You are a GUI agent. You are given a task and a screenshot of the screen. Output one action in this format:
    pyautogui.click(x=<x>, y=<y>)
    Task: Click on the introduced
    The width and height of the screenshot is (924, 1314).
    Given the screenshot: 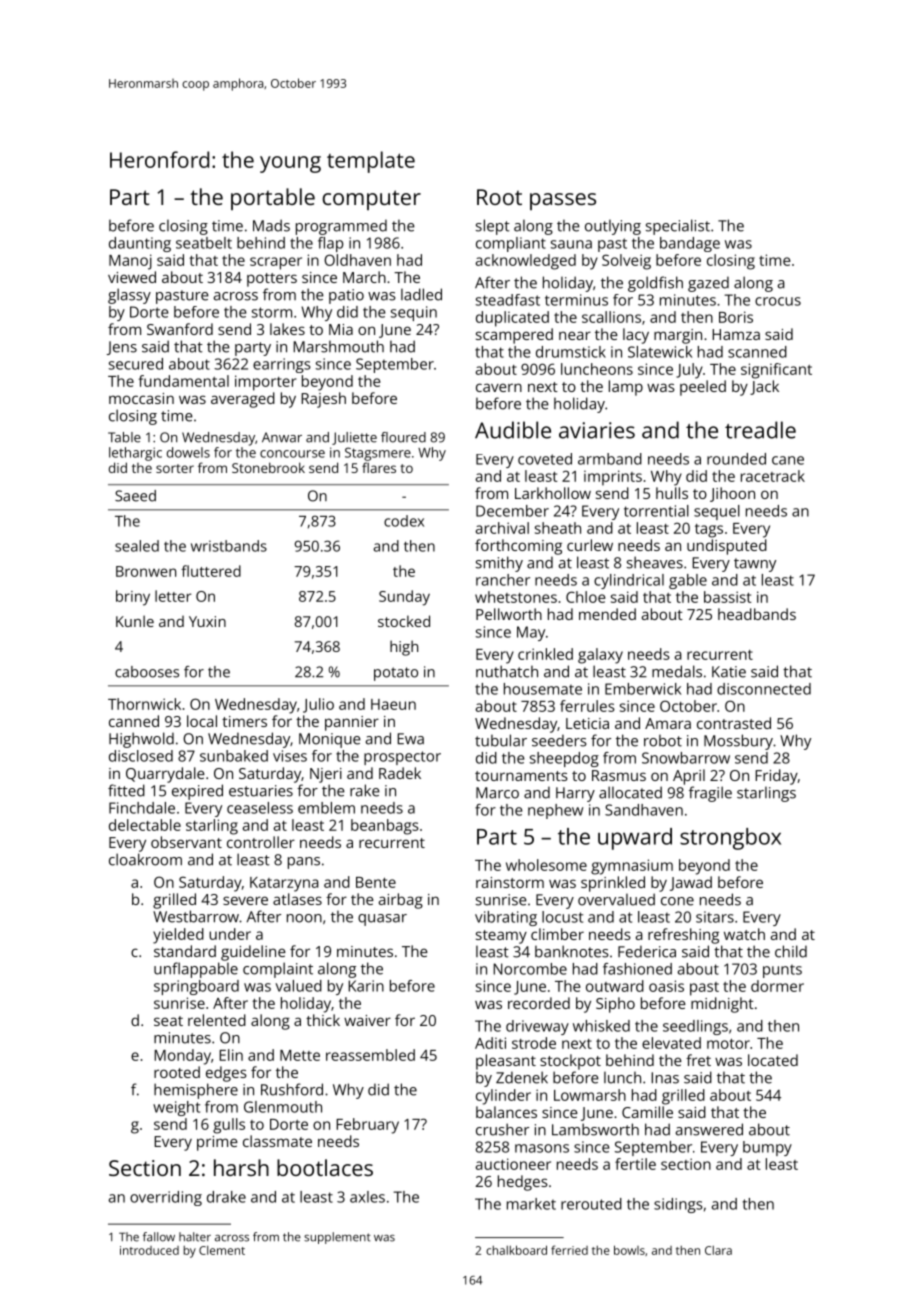 What is the action you would take?
    pyautogui.click(x=149, y=1250)
